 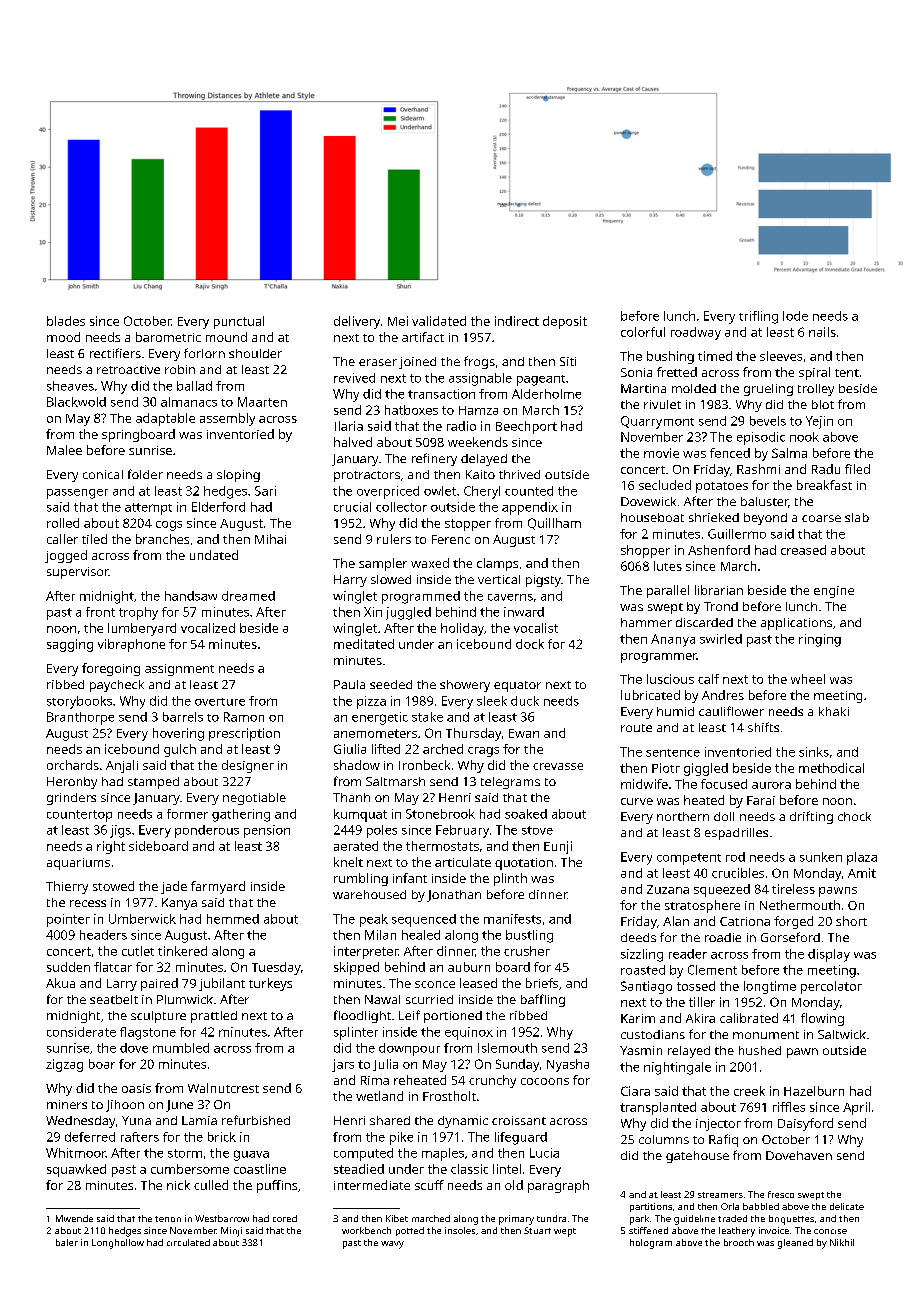 I want to click on holiday, so click(x=462, y=629).
